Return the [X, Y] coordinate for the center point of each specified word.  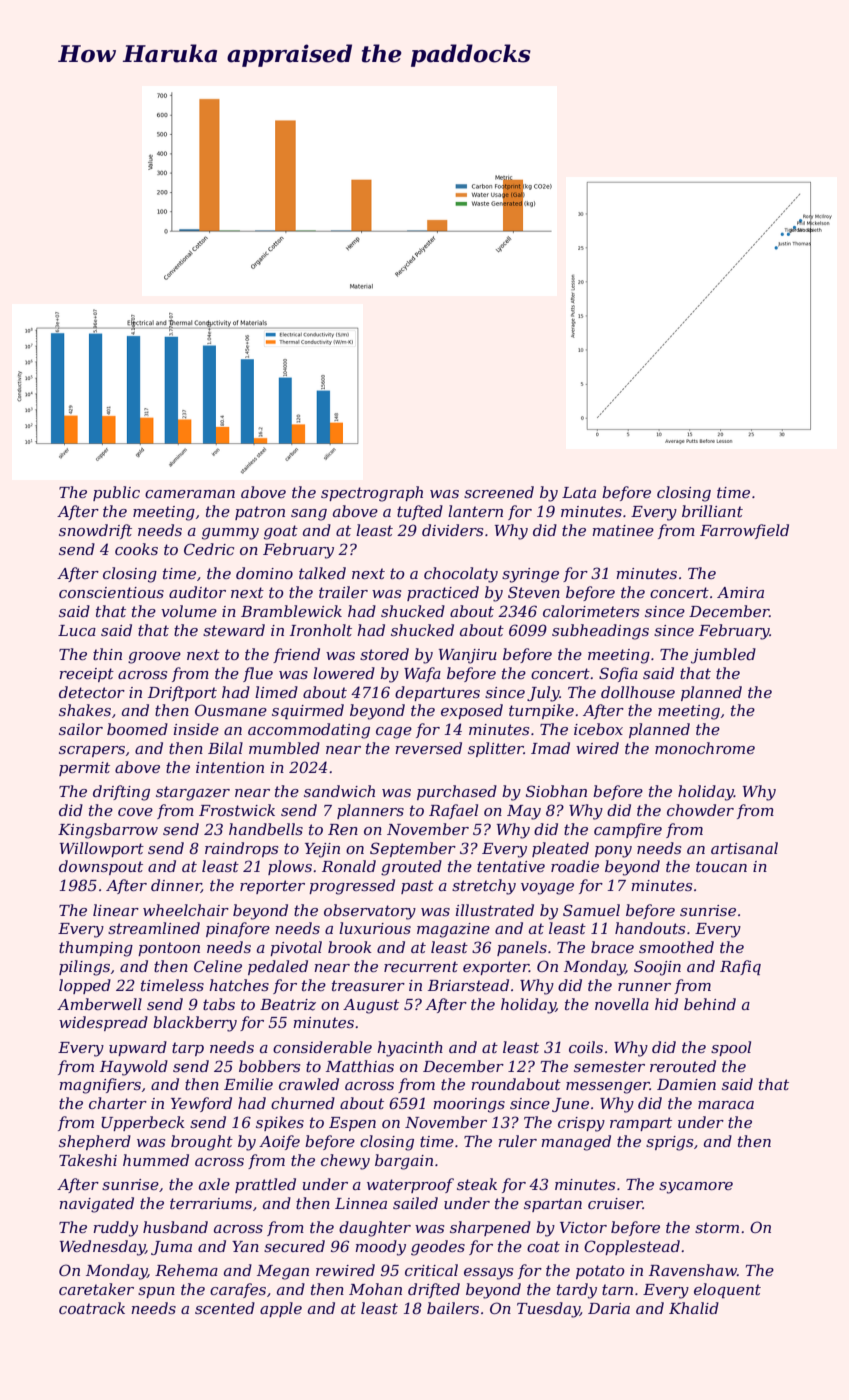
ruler [517, 1141]
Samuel [591, 910]
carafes [238, 1290]
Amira [740, 592]
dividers [452, 530]
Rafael [453, 811]
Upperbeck [143, 1123]
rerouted [683, 1066]
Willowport [102, 849]
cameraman [190, 494]
